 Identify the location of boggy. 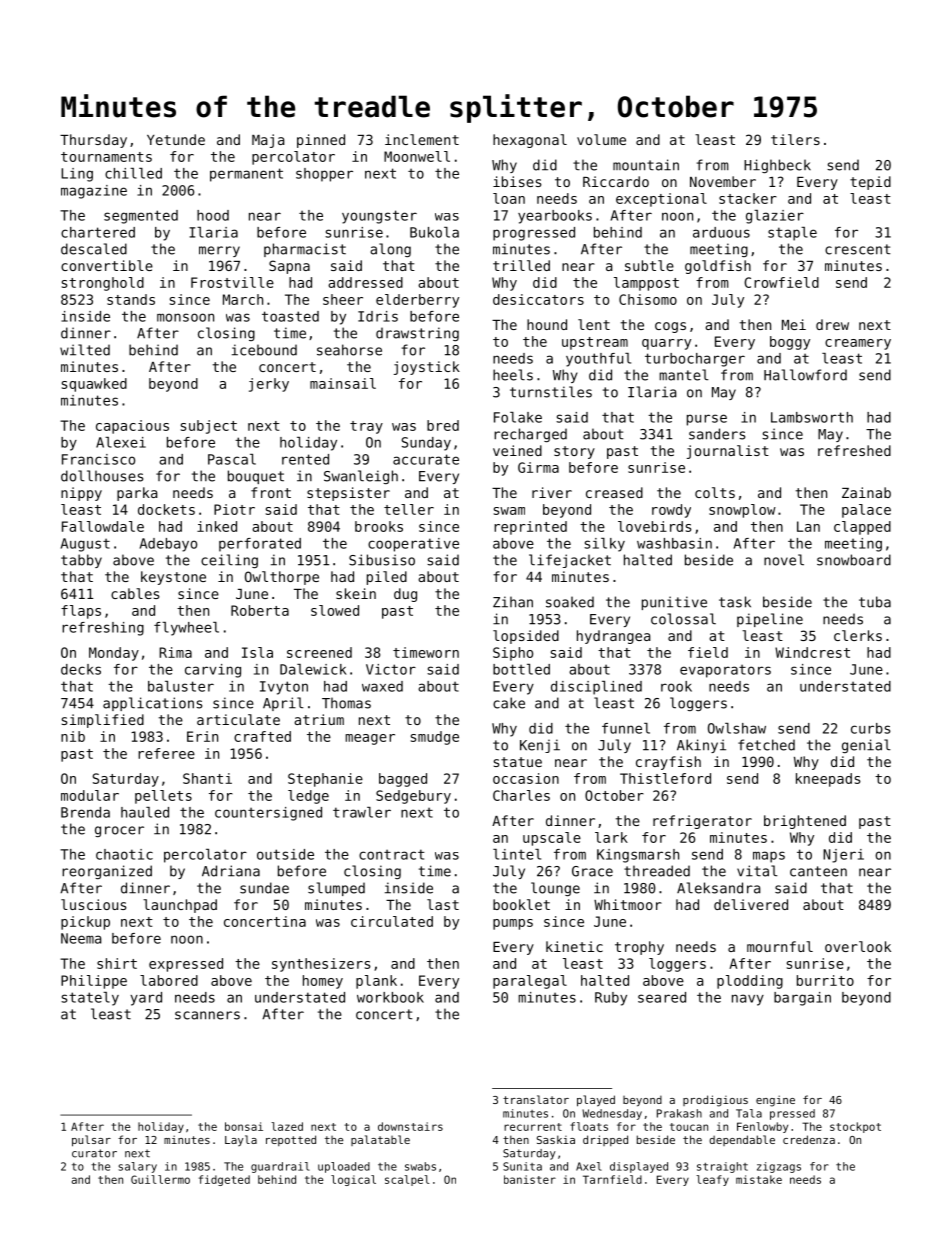
(790, 343).
